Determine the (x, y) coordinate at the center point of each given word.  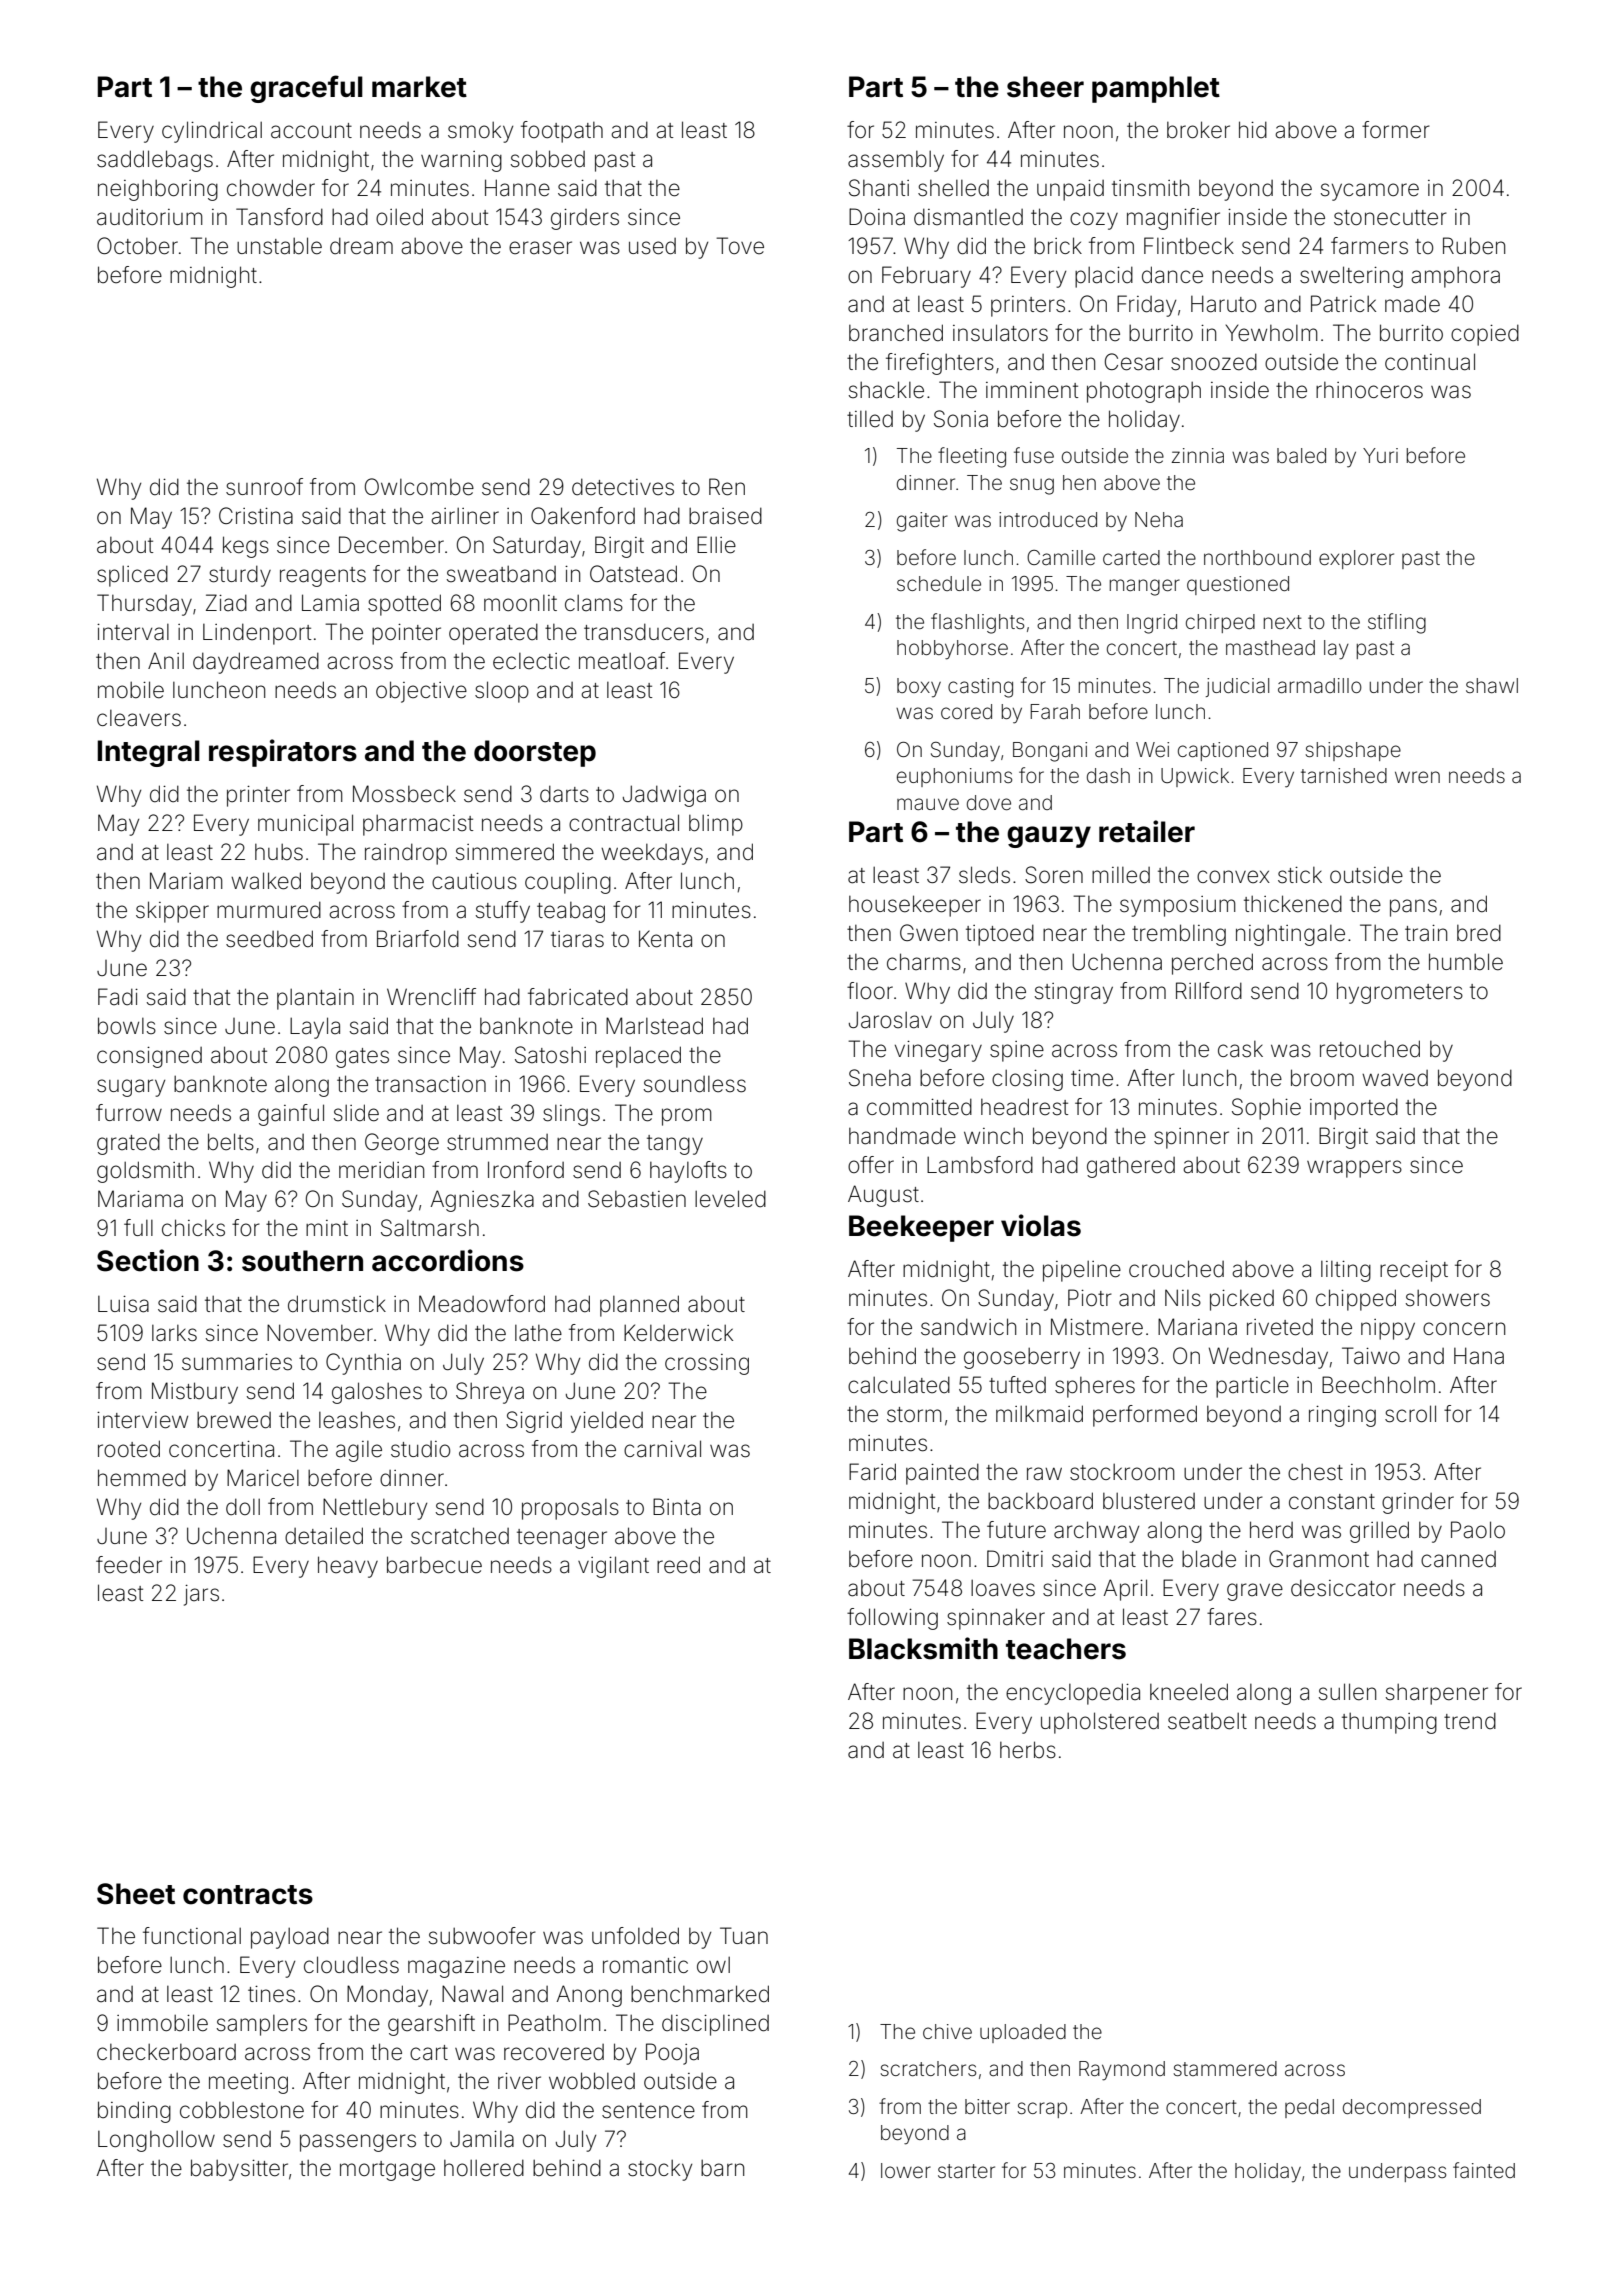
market (419, 87)
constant (1332, 1502)
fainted (1484, 2170)
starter (966, 2171)
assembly (896, 161)
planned (639, 1306)
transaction (430, 1084)
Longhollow (156, 2141)
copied (1485, 335)
